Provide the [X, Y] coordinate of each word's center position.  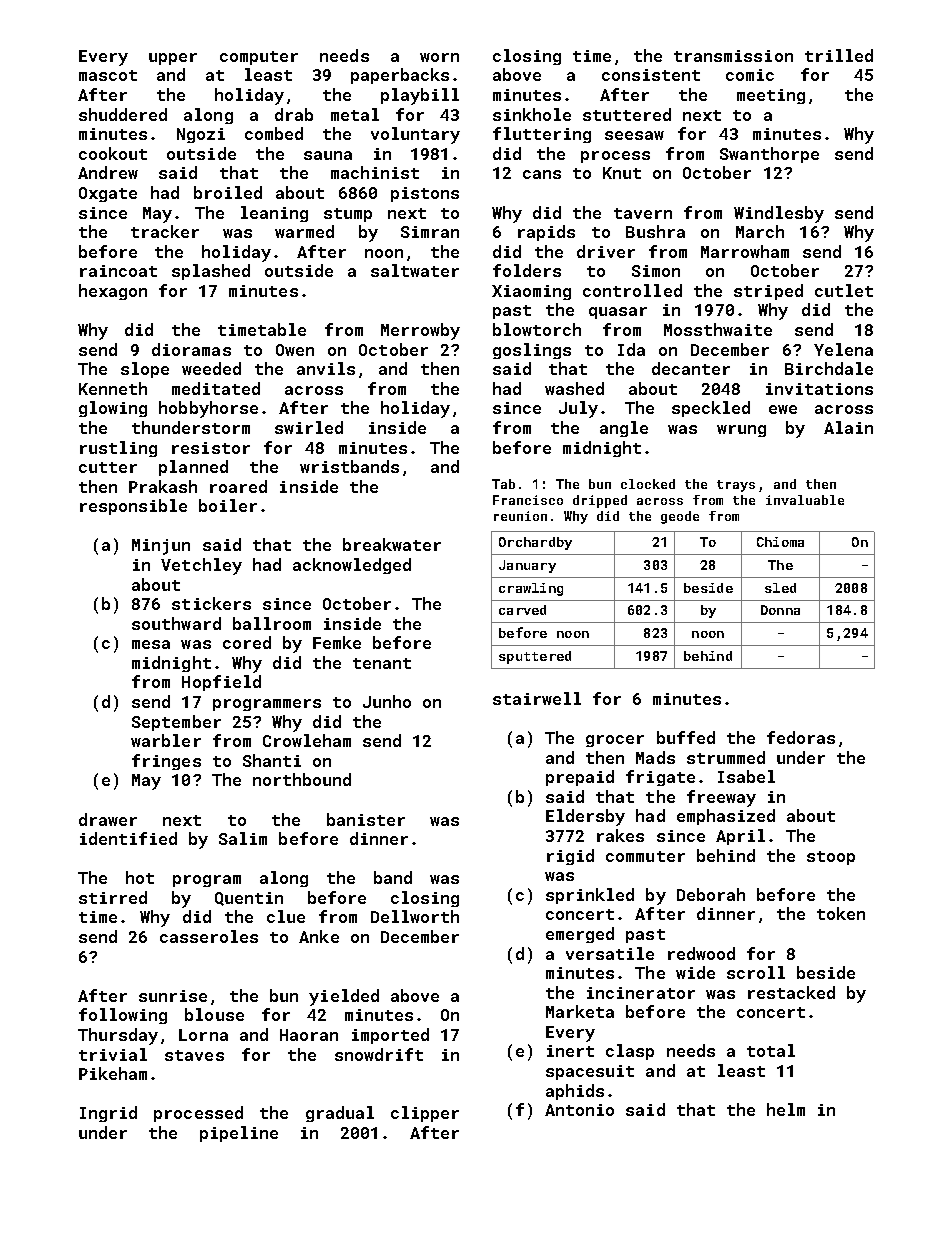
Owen [295, 350]
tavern [643, 213]
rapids [546, 233]
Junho [387, 701]
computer [259, 58]
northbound [302, 779]
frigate [660, 778]
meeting [771, 96]
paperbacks [400, 76]
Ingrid [108, 1114]
